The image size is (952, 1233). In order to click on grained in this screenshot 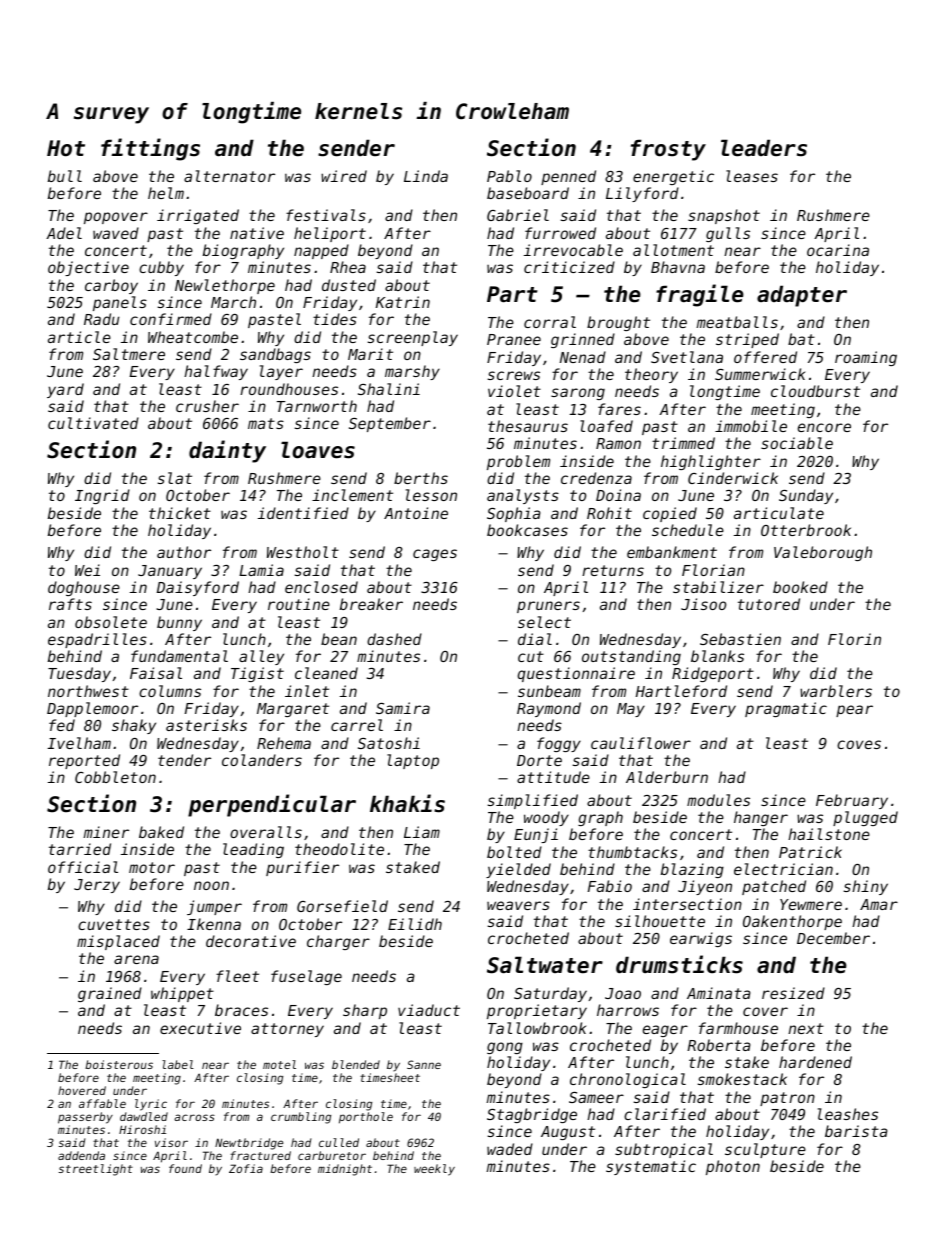, I will do `click(110, 994)`.
